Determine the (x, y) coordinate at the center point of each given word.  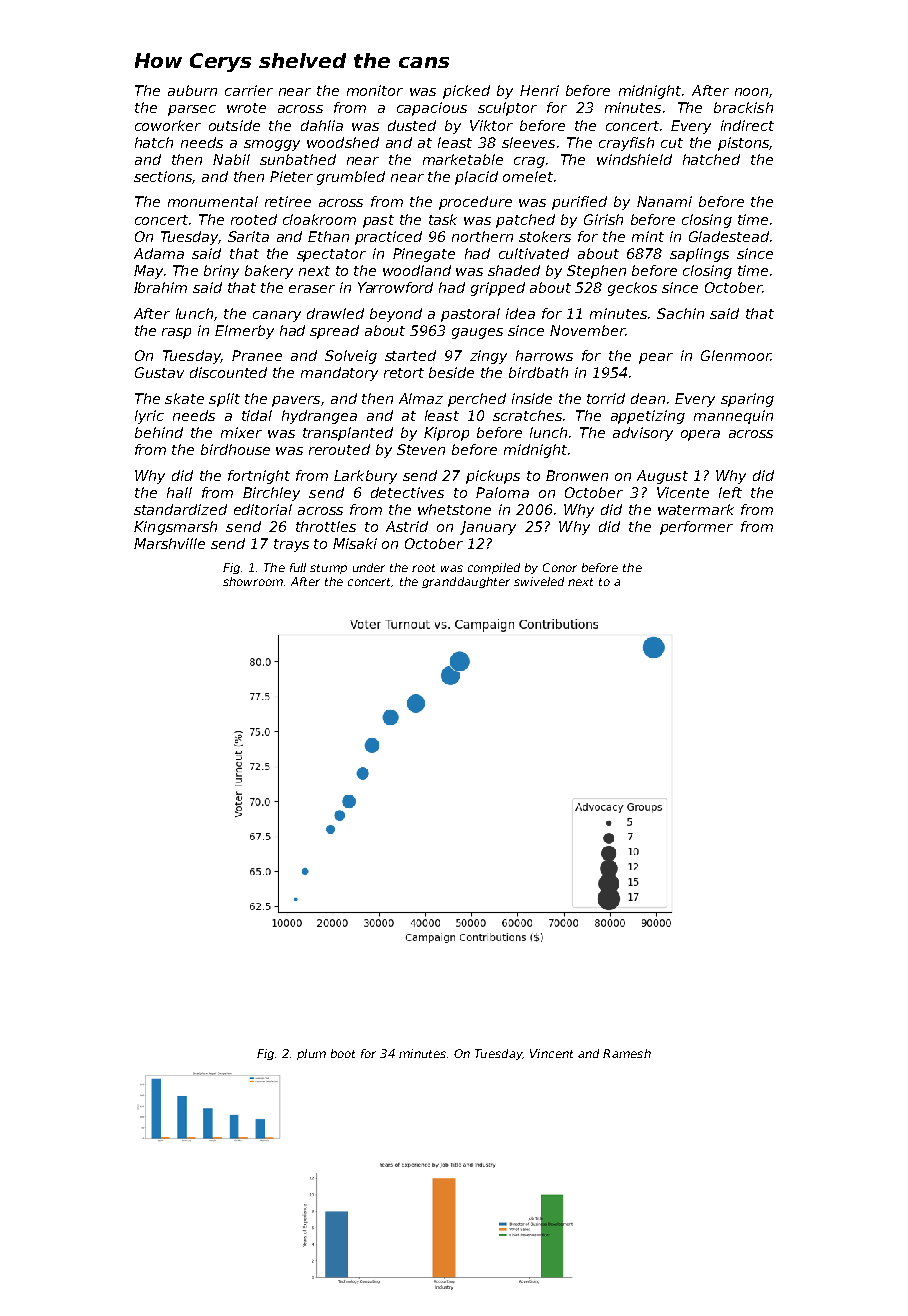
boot (343, 1053)
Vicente (683, 492)
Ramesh (627, 1053)
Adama (159, 253)
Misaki (355, 543)
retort (404, 373)
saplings (699, 255)
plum (311, 1054)
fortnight (259, 477)
